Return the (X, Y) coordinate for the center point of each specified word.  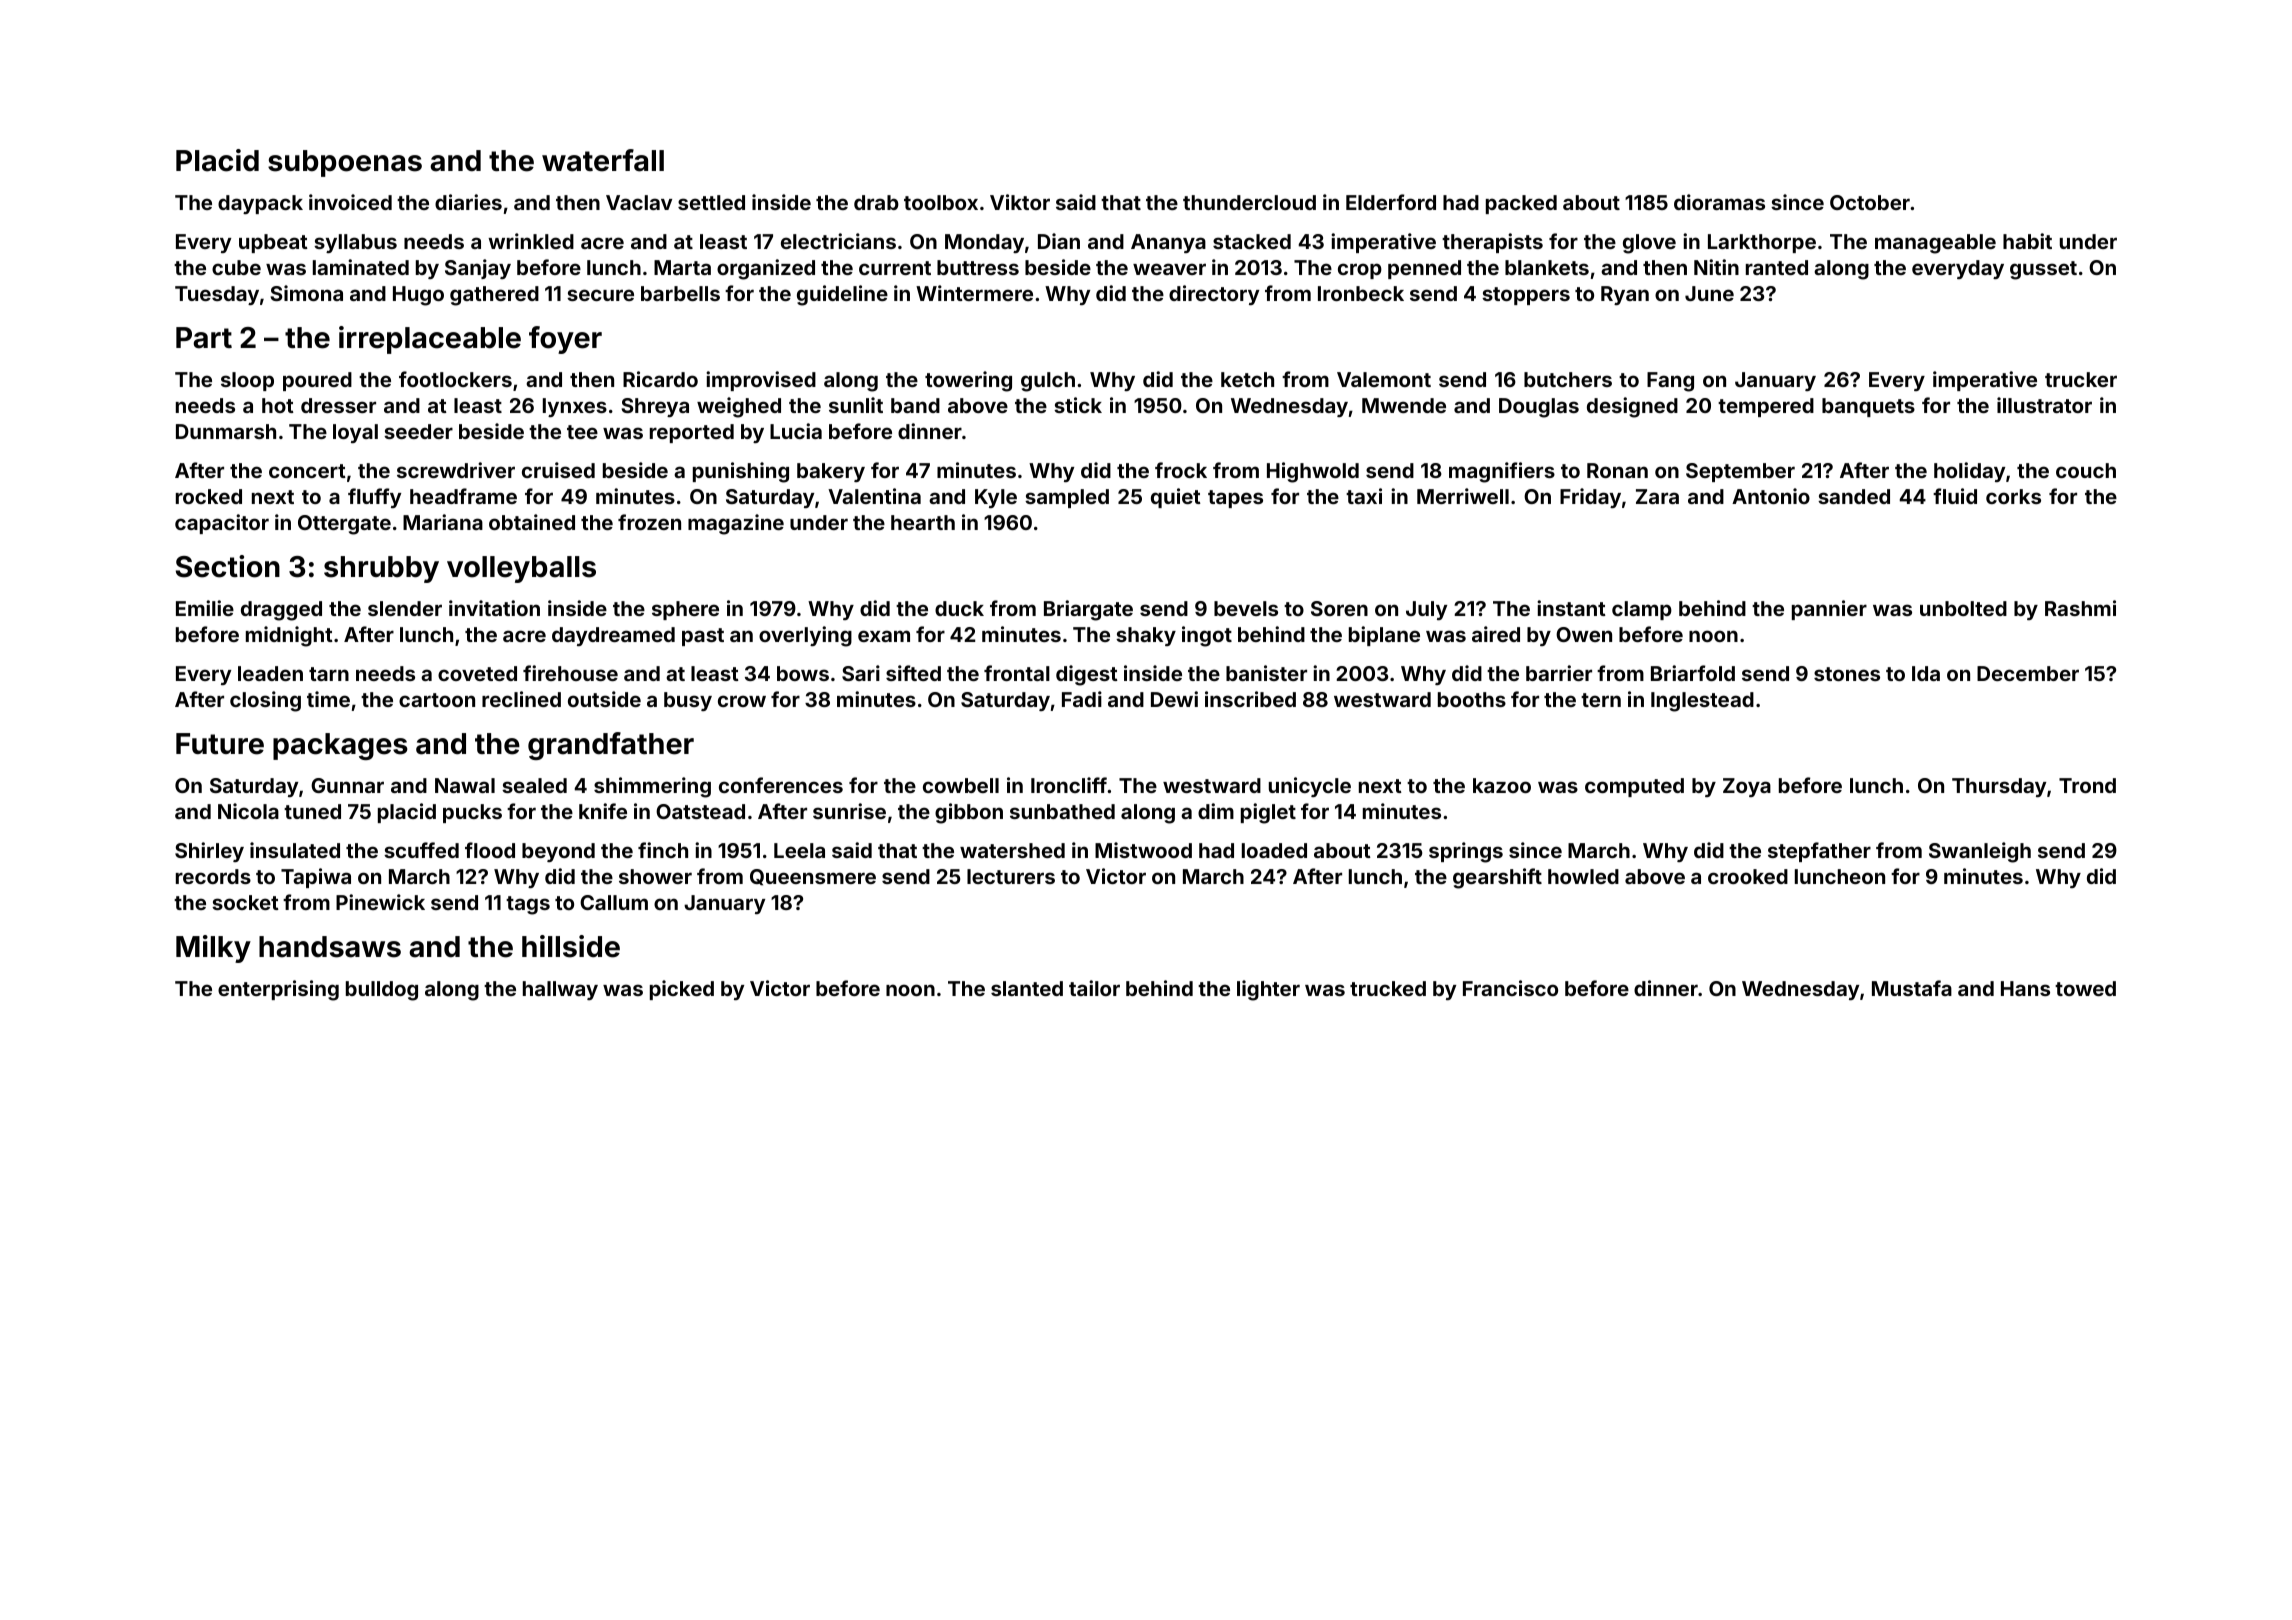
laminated (361, 267)
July (1426, 610)
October (1870, 202)
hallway (560, 990)
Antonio (1771, 496)
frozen (649, 522)
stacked (1252, 241)
